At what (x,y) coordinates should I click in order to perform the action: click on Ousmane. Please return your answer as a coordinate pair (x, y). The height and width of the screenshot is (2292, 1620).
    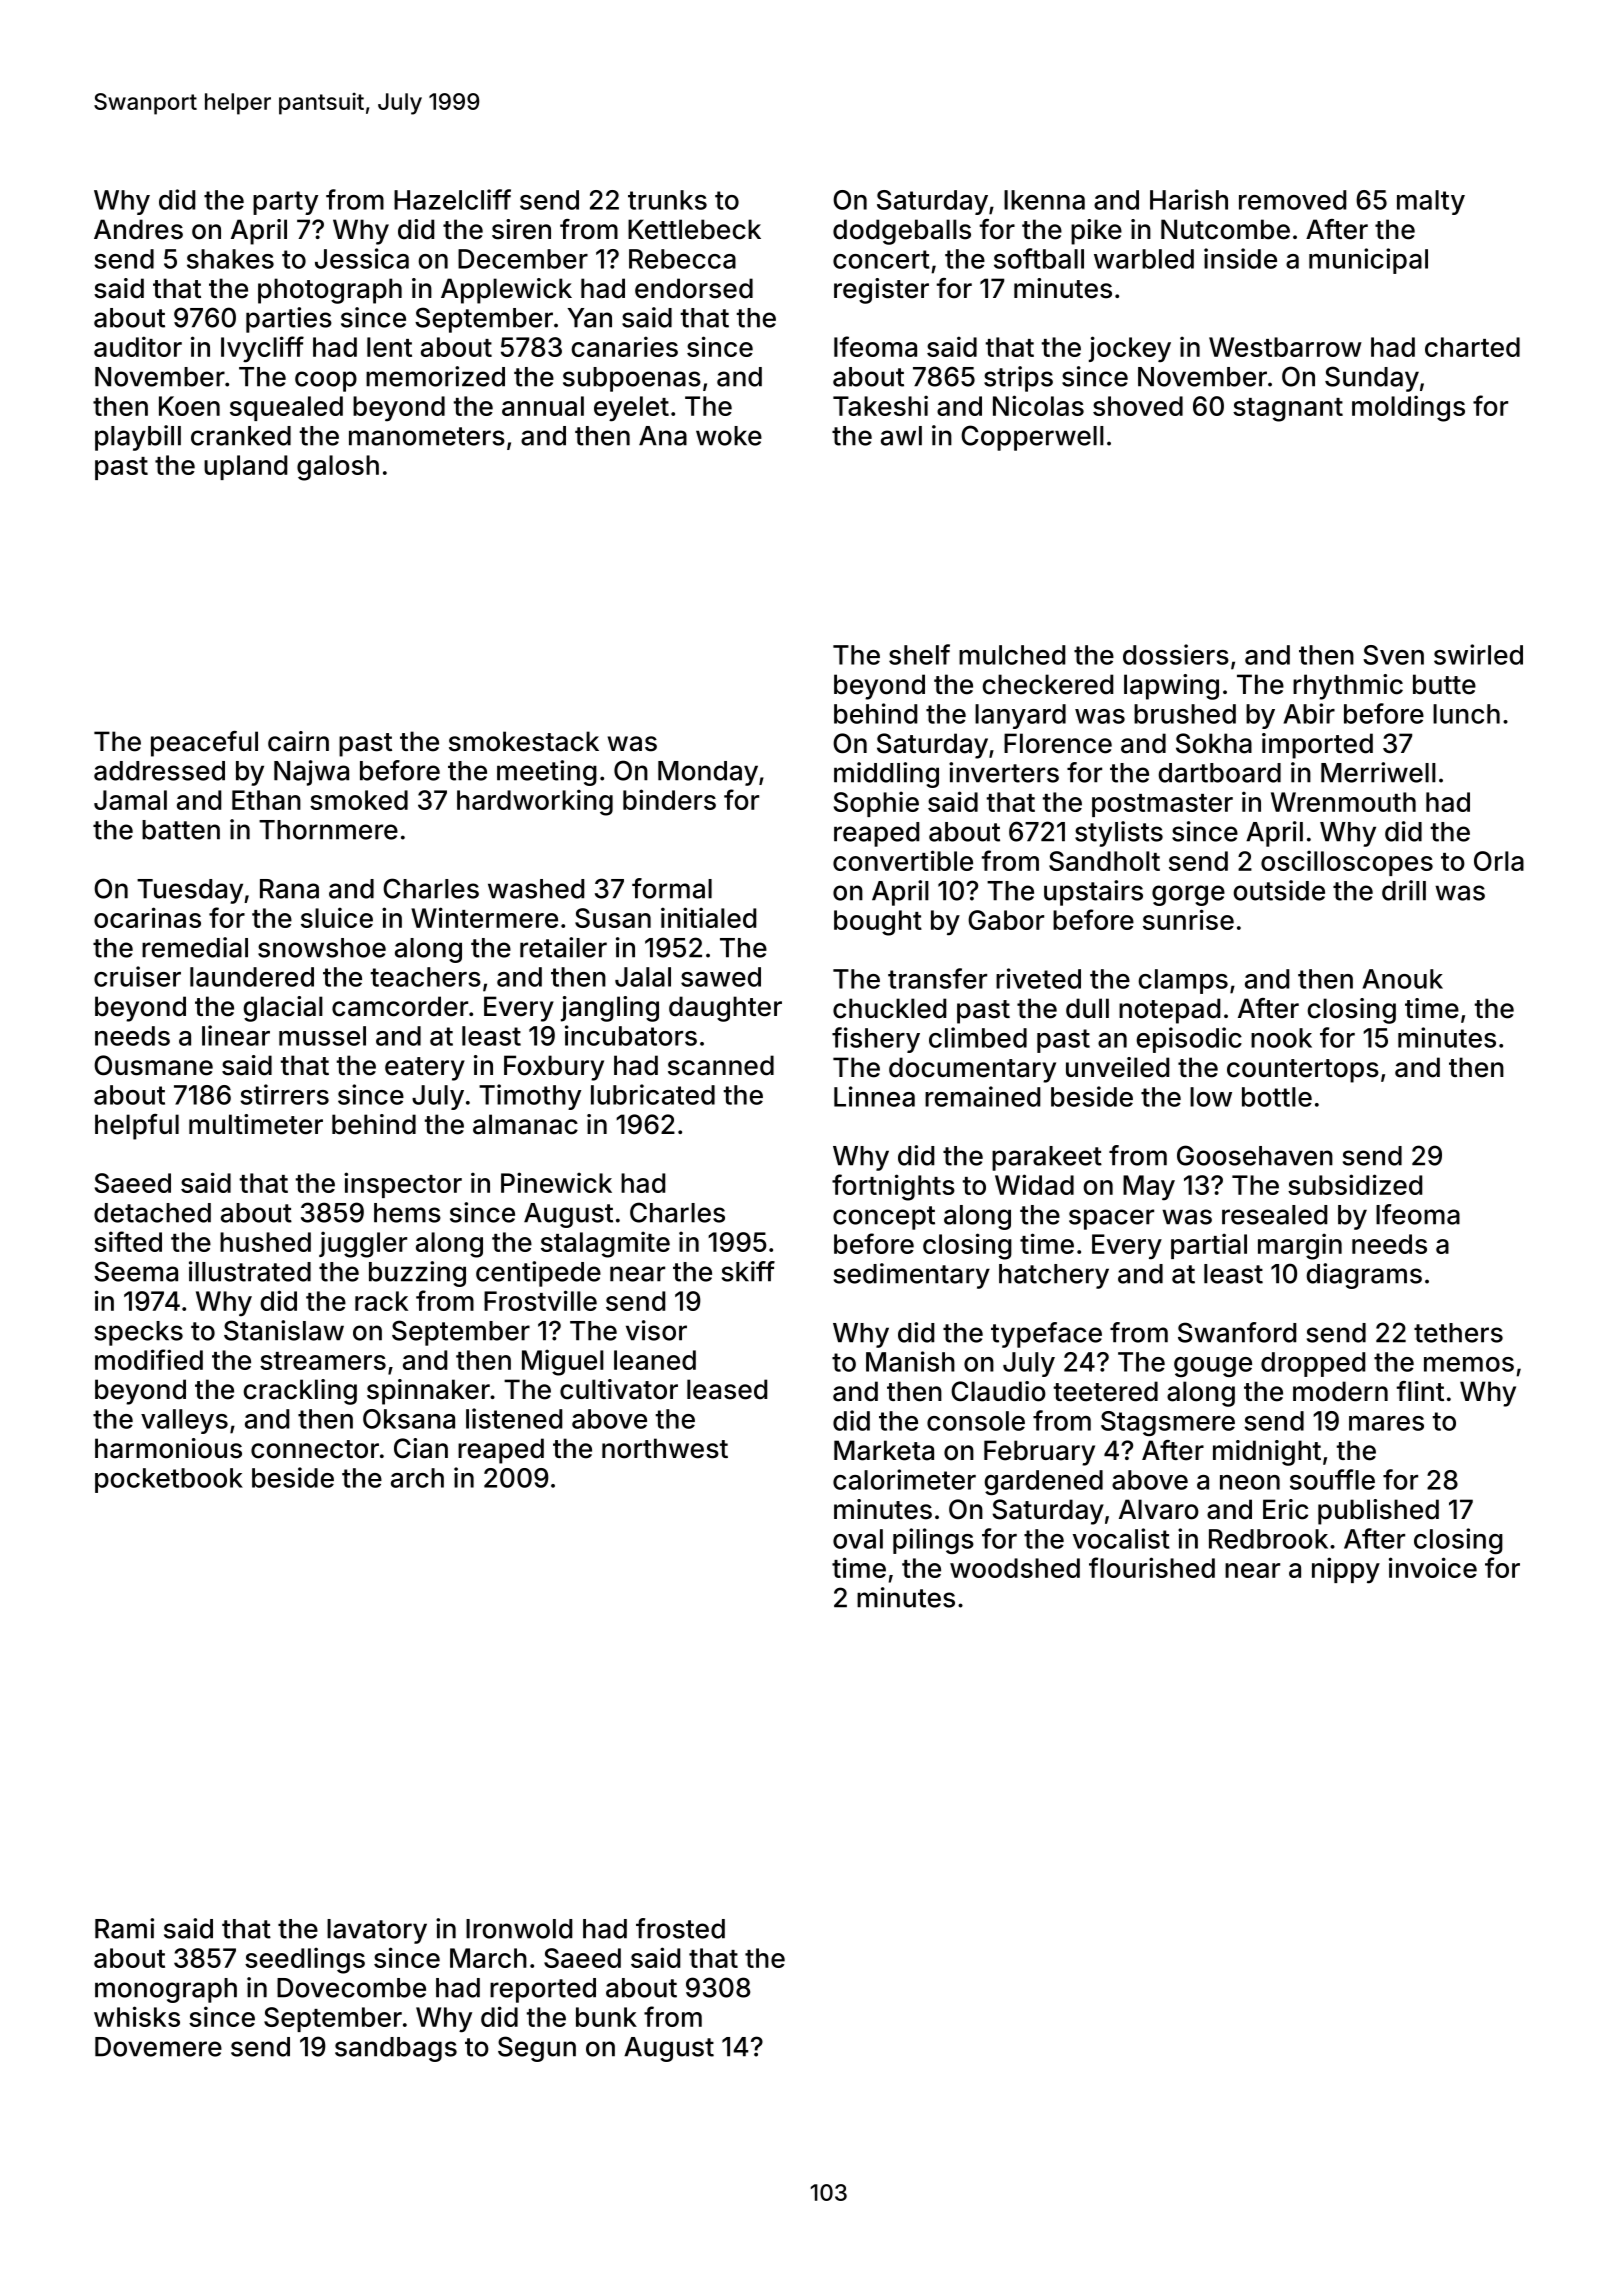
    Looking at the image, I should click on (153, 1065).
